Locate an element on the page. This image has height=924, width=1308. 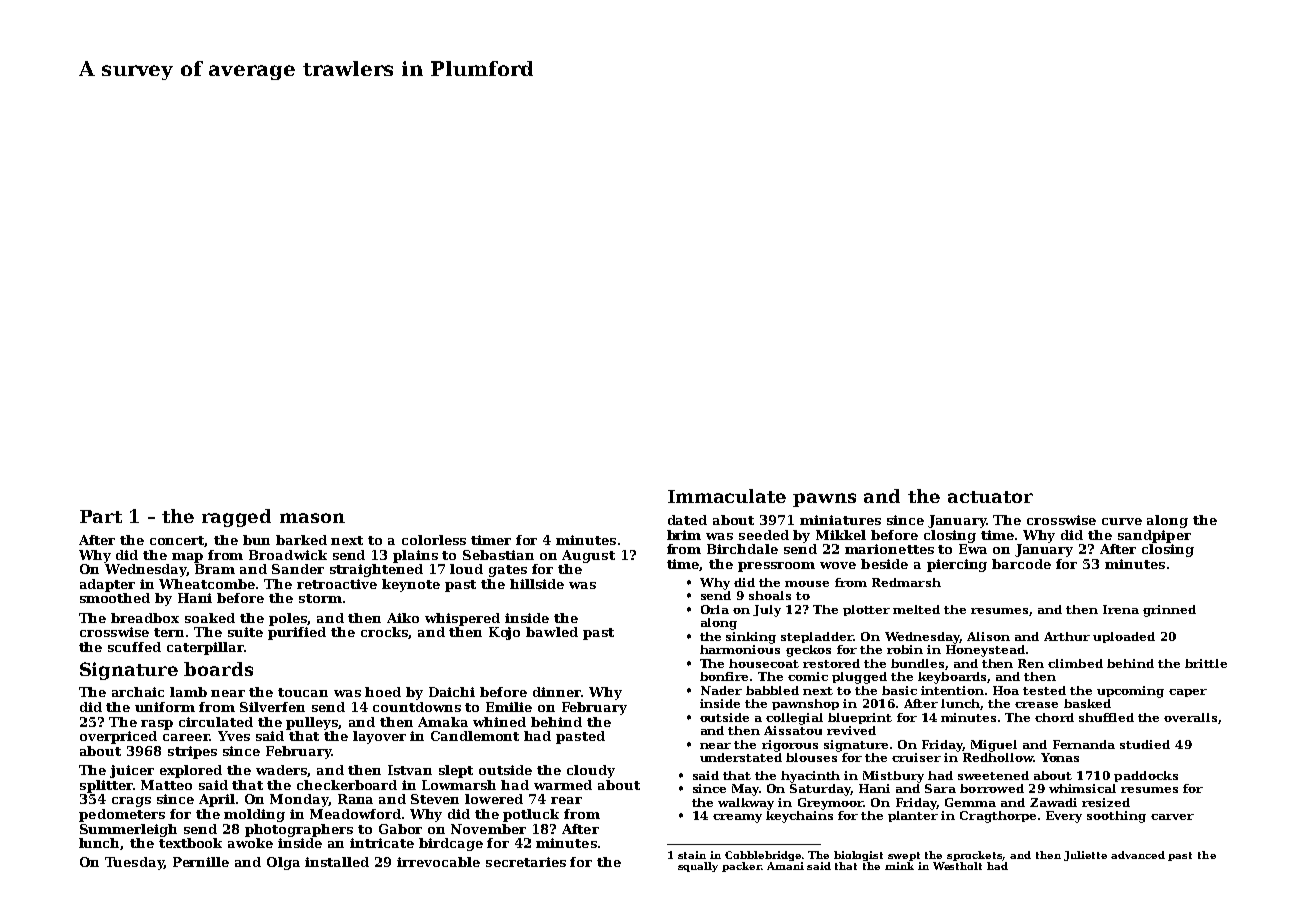
Immaculate is located at coordinates (727, 496).
